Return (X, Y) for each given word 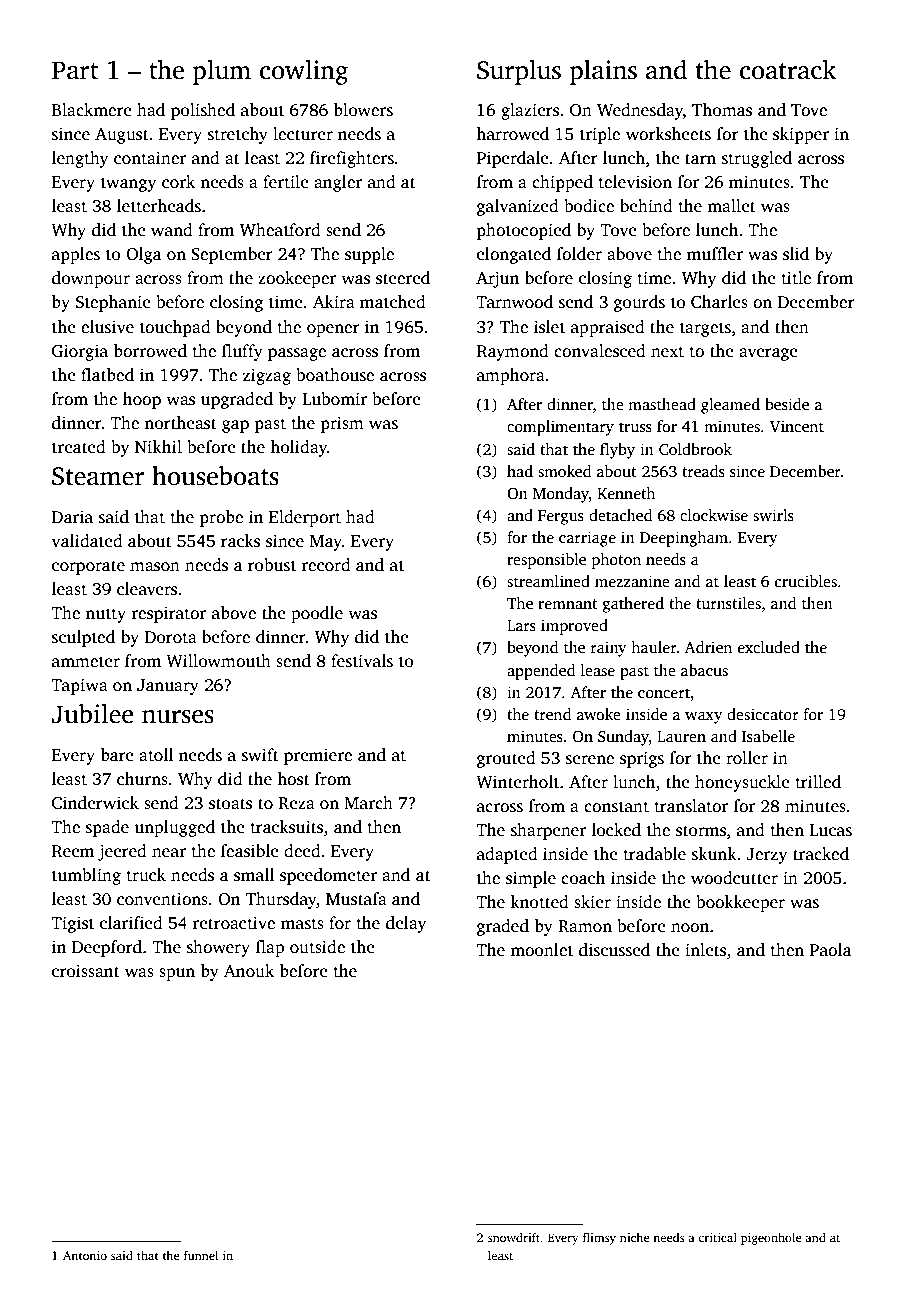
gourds (639, 303)
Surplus (519, 72)
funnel (201, 1255)
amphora (511, 376)
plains (603, 72)
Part (75, 70)
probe (221, 518)
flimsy (599, 1239)
